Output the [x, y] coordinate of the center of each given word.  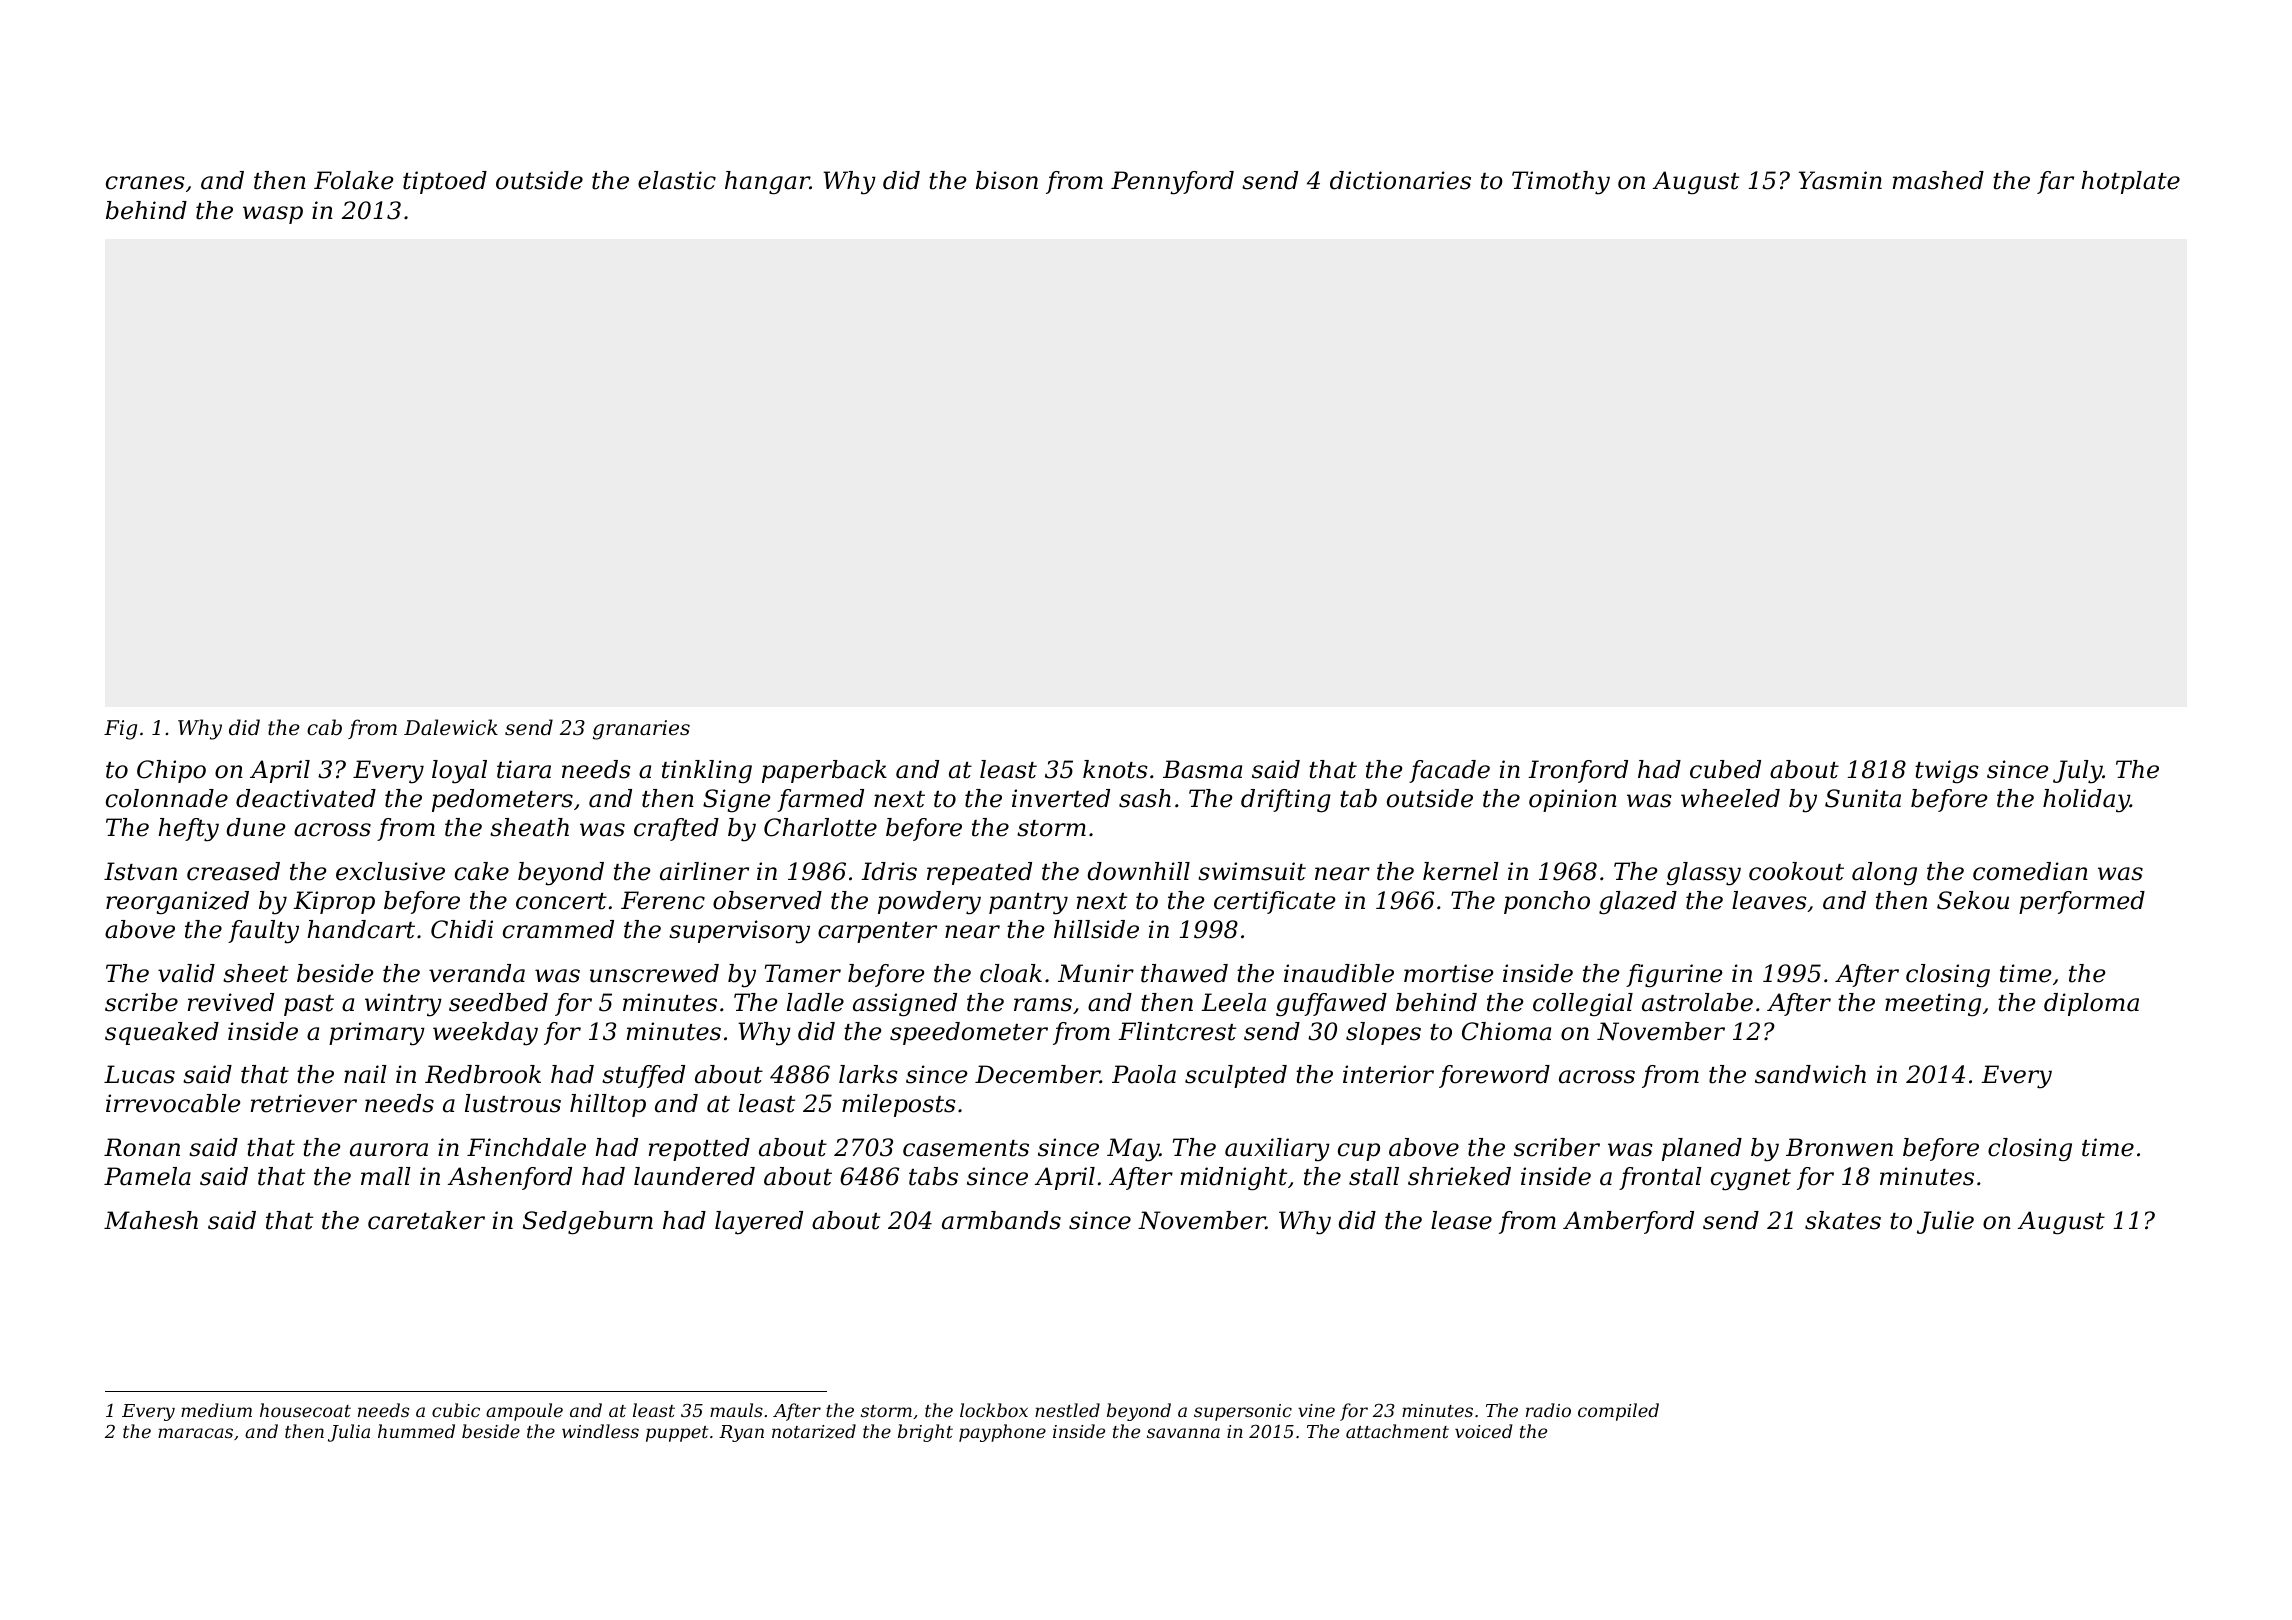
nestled [1067, 1410]
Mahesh [151, 1220]
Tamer [803, 973]
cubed [1725, 769]
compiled [1618, 1412]
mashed [1938, 180]
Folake [354, 180]
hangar [767, 183]
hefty [188, 830]
